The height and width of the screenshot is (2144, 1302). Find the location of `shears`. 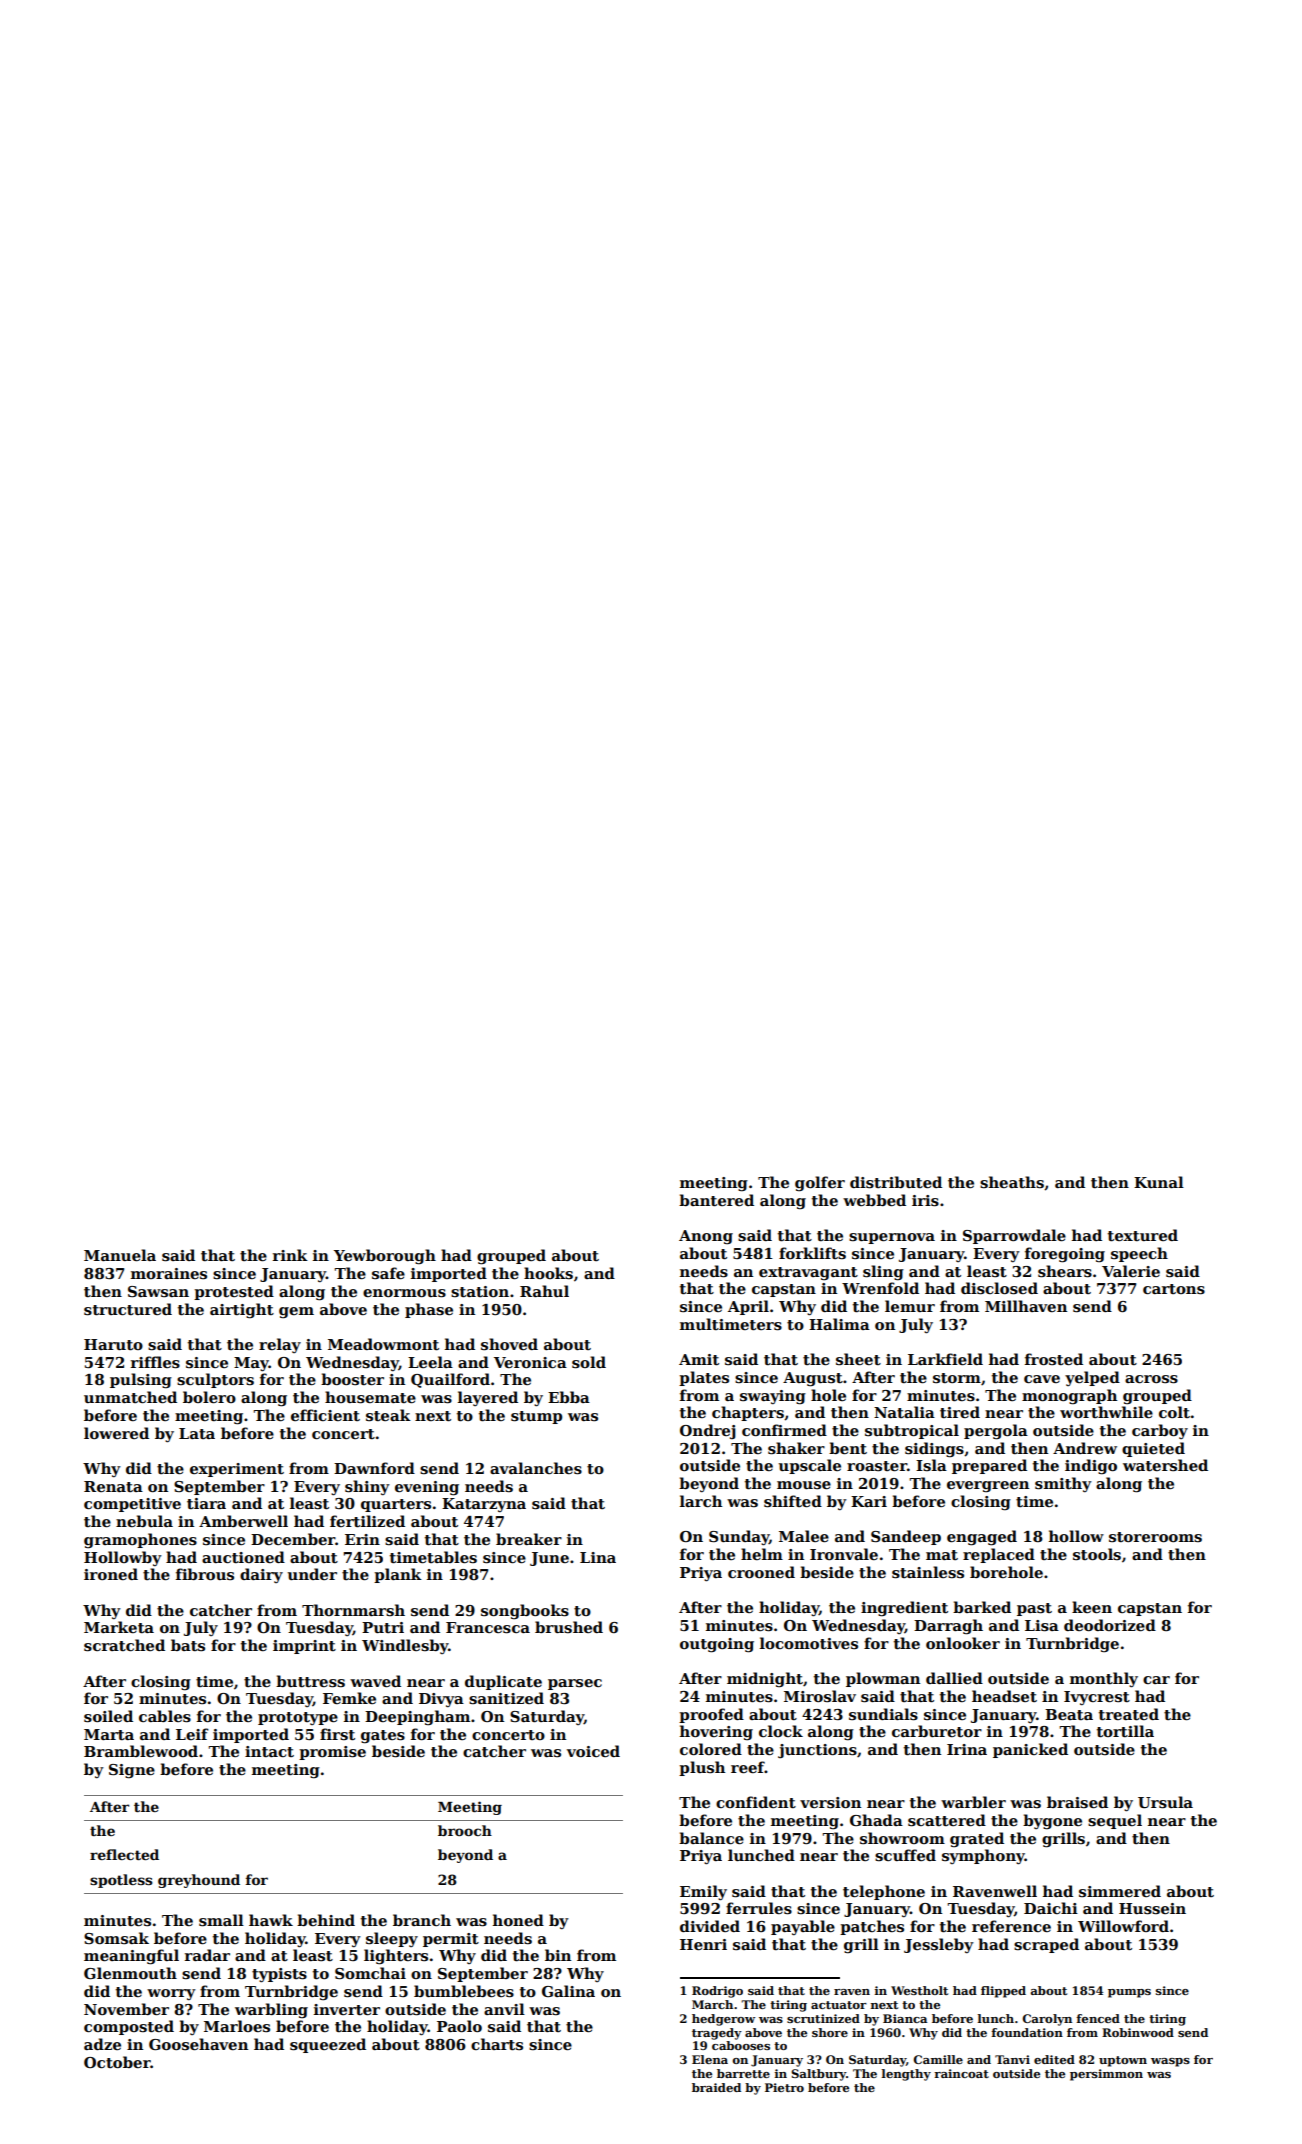

shears is located at coordinates (1065, 1271).
